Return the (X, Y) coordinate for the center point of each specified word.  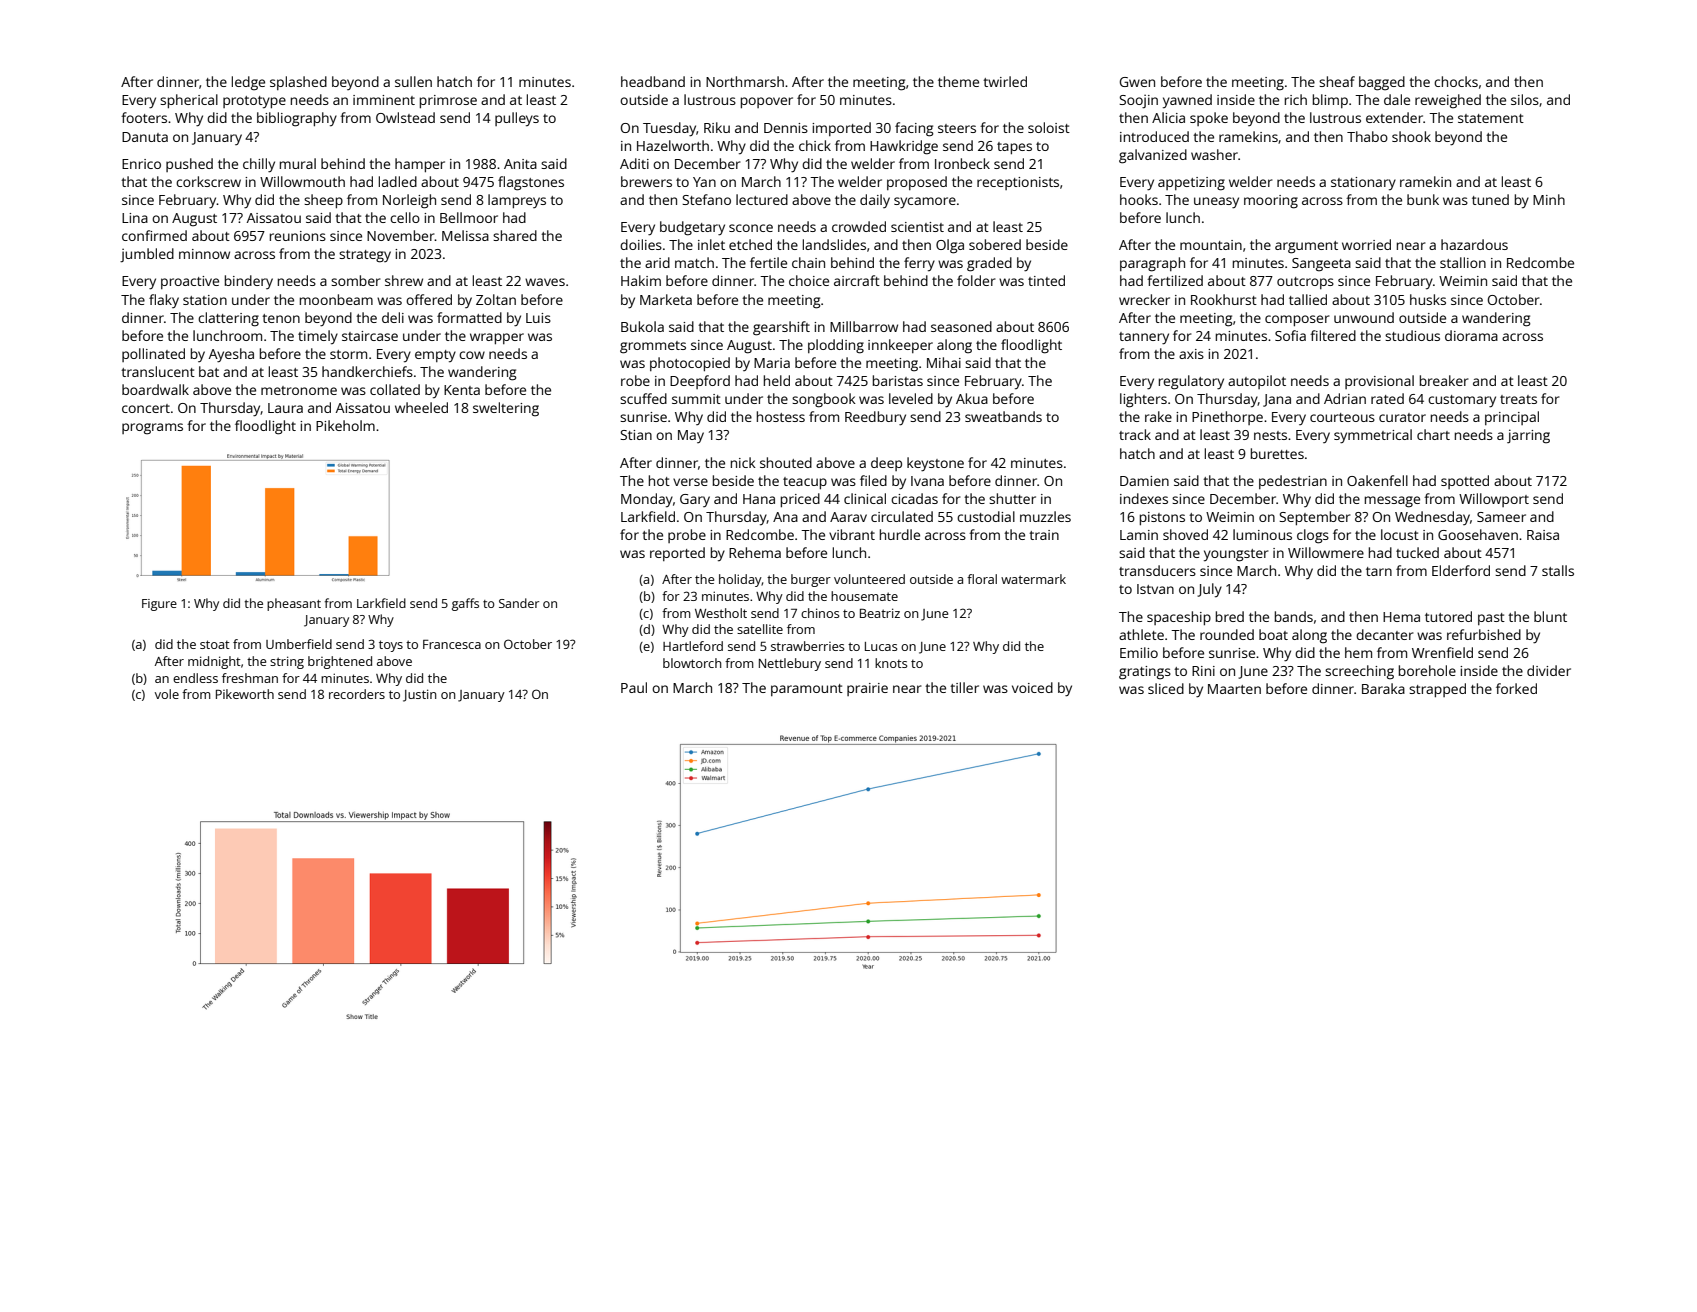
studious (1412, 335)
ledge (248, 83)
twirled (1005, 81)
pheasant (294, 604)
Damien (1144, 481)
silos (1525, 99)
